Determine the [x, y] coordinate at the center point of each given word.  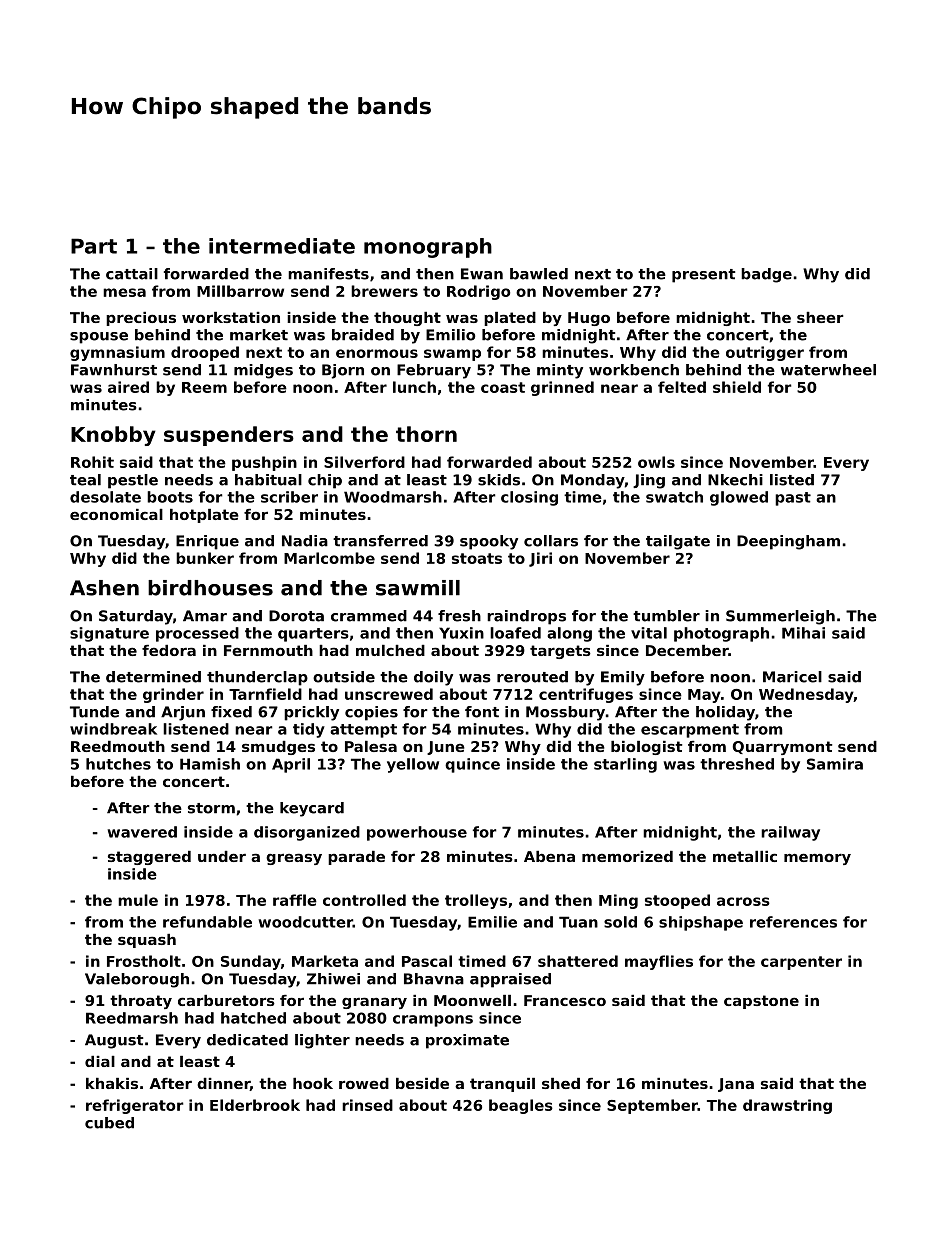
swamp [452, 355]
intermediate [282, 246]
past [793, 499]
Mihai [803, 633]
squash [147, 941]
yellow [413, 765]
